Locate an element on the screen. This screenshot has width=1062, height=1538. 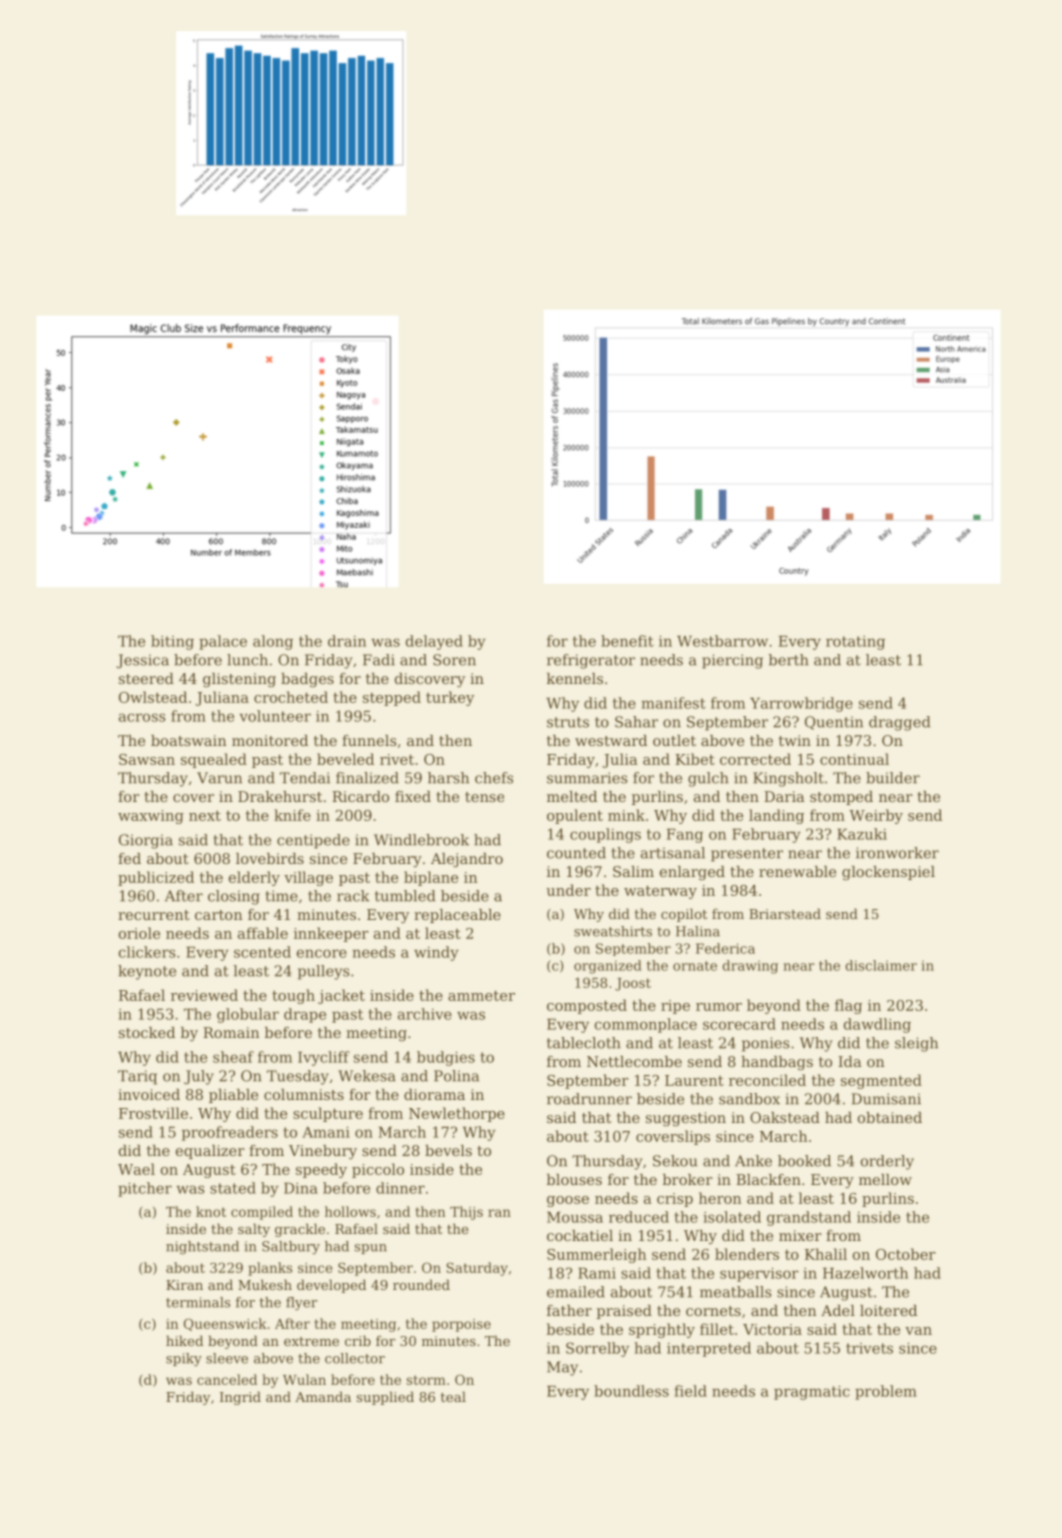
opulent is located at coordinates (575, 816).
